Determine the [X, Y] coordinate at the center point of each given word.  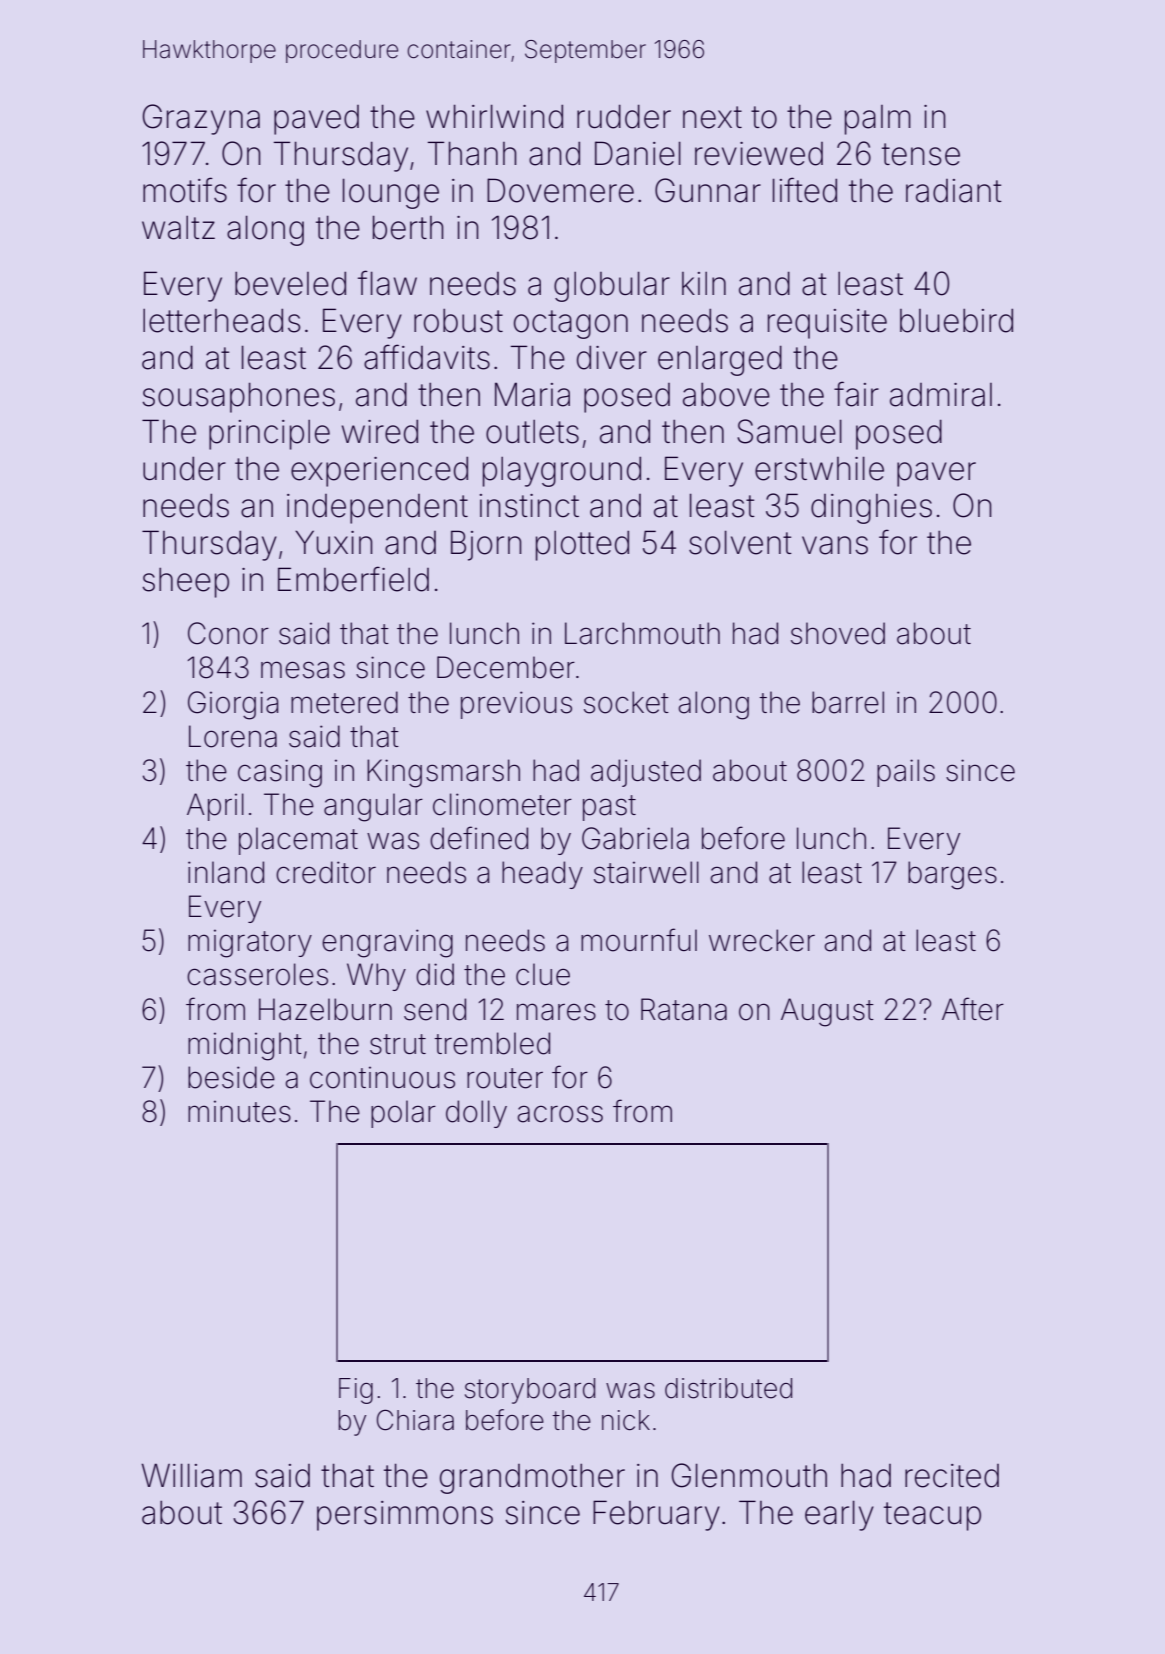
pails [906, 773]
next [712, 117]
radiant [954, 191]
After [973, 1009]
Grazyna [201, 119]
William [191, 1475]
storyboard [530, 1391]
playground [562, 471]
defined [479, 838]
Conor [228, 633]
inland [226, 872]
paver [936, 474]
